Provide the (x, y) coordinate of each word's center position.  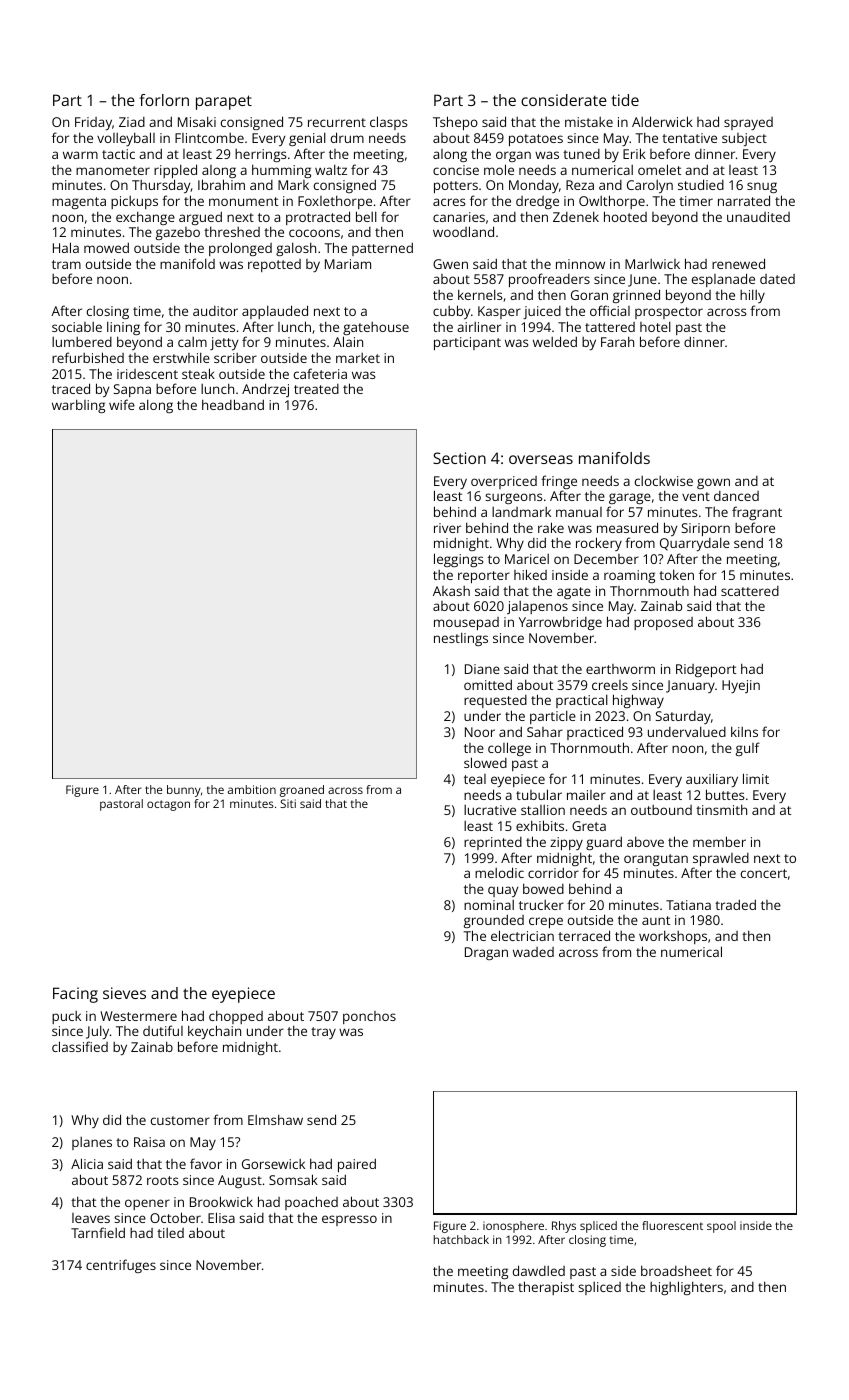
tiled (170, 1233)
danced (736, 496)
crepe (546, 922)
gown (713, 483)
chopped (236, 1018)
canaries (459, 217)
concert (764, 873)
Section (459, 458)
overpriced (504, 482)
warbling (78, 406)
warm (80, 155)
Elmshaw (275, 1119)
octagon (168, 805)
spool (721, 1227)
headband (233, 404)
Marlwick (652, 264)
